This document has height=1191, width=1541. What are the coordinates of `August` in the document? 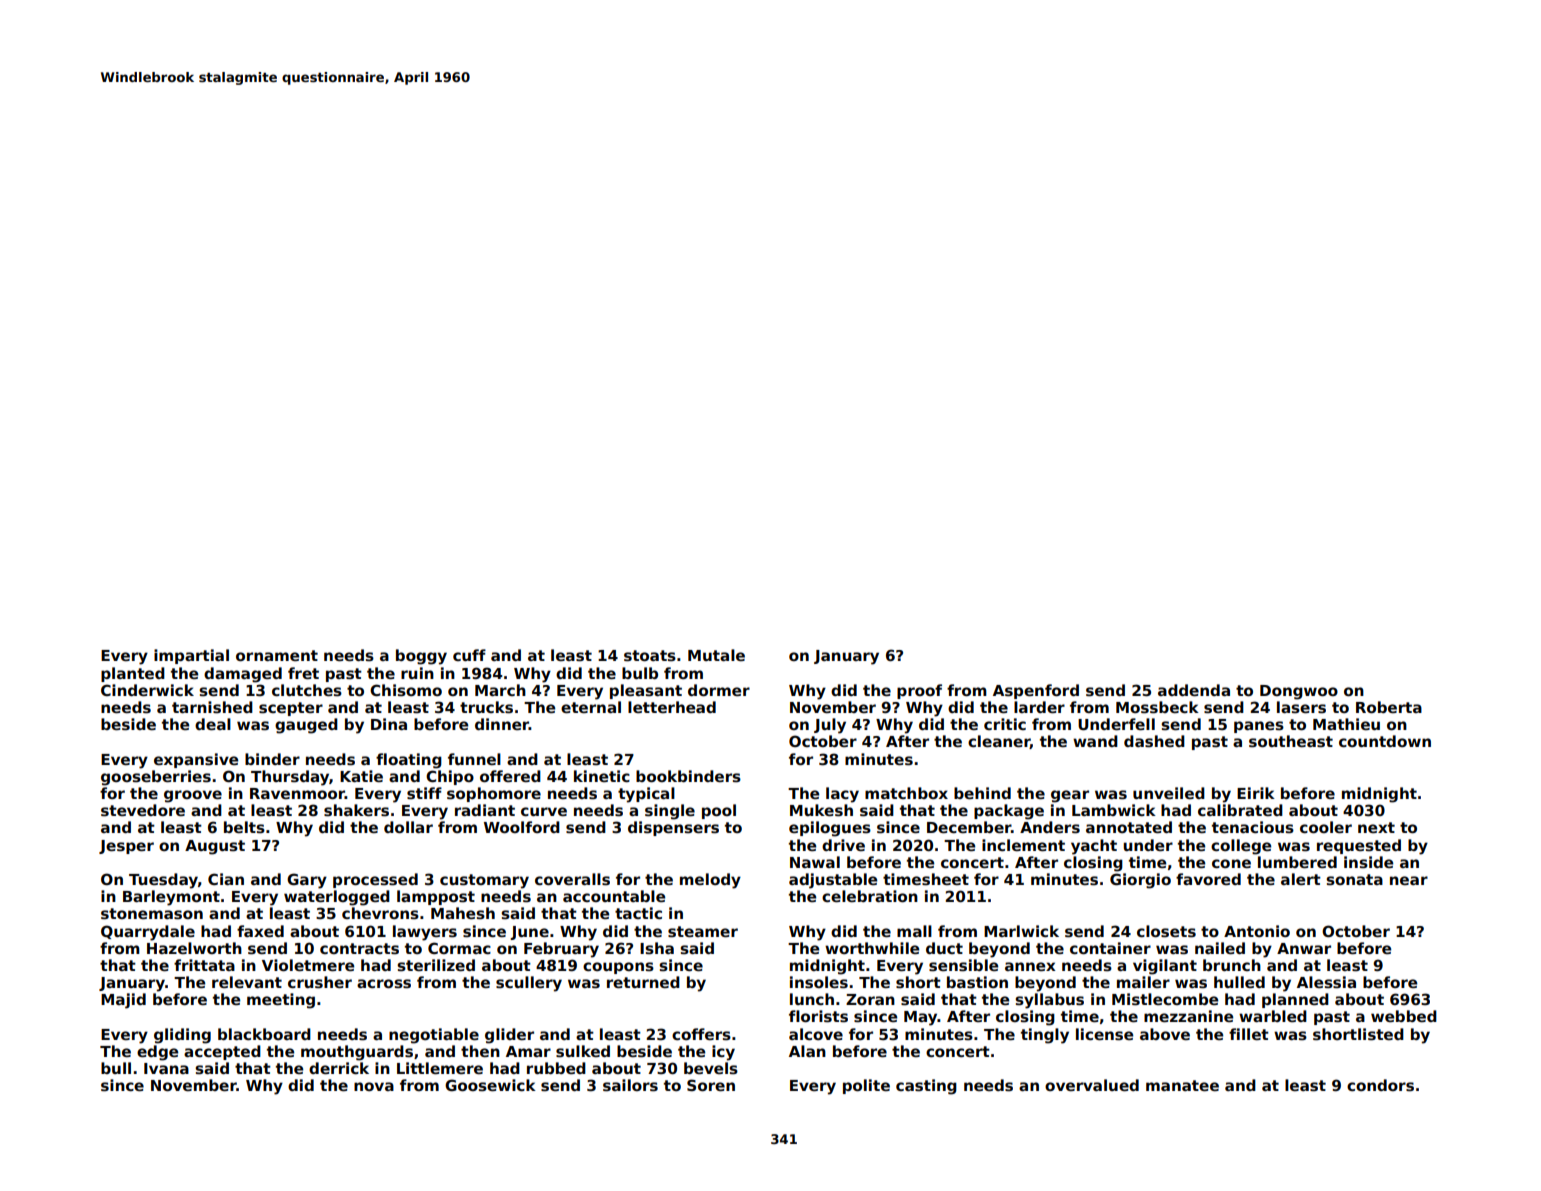 It's located at (215, 847).
